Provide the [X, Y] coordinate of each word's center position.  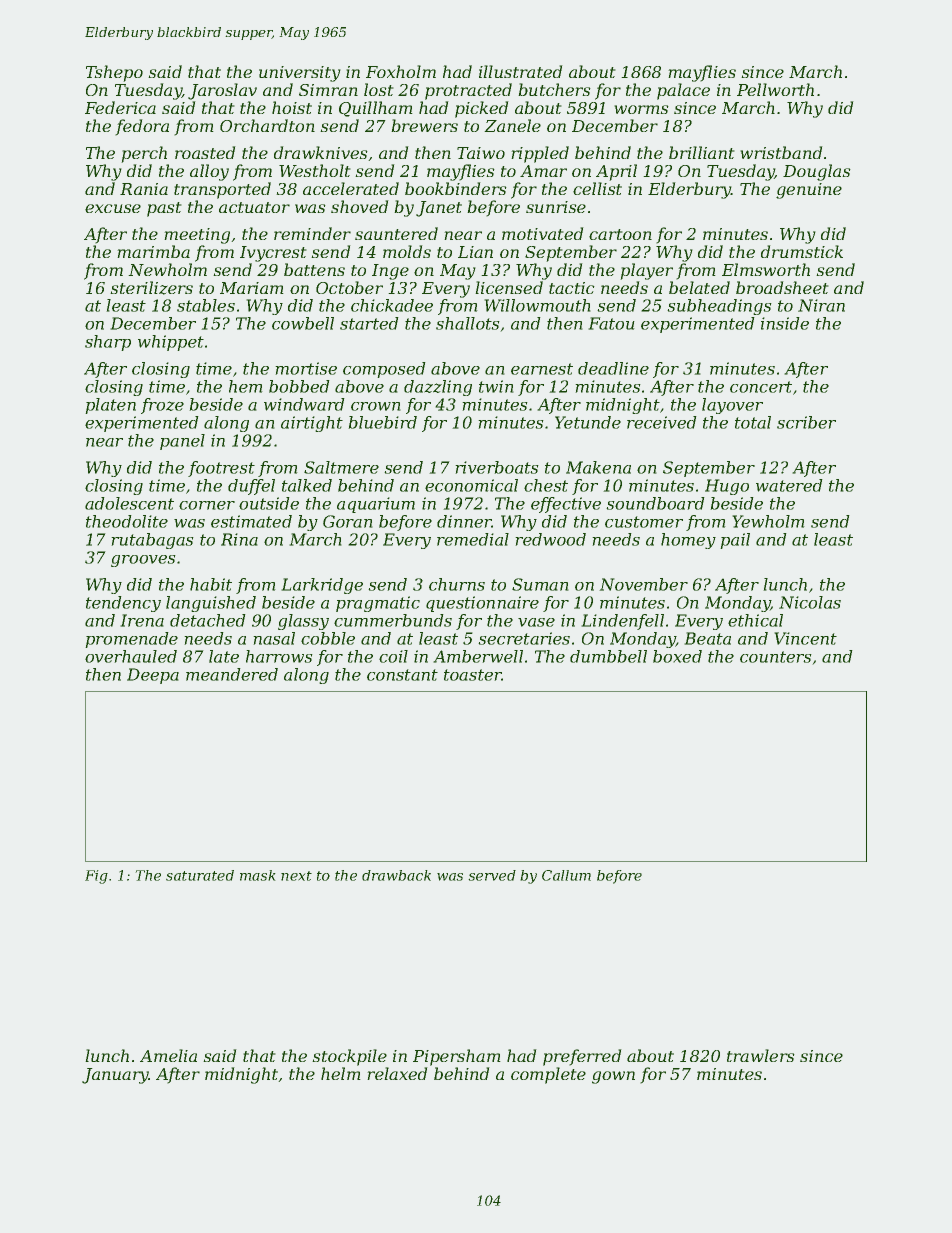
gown [613, 1077]
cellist [597, 188]
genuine [809, 191]
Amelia [168, 1055]
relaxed [397, 1073]
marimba [153, 251]
